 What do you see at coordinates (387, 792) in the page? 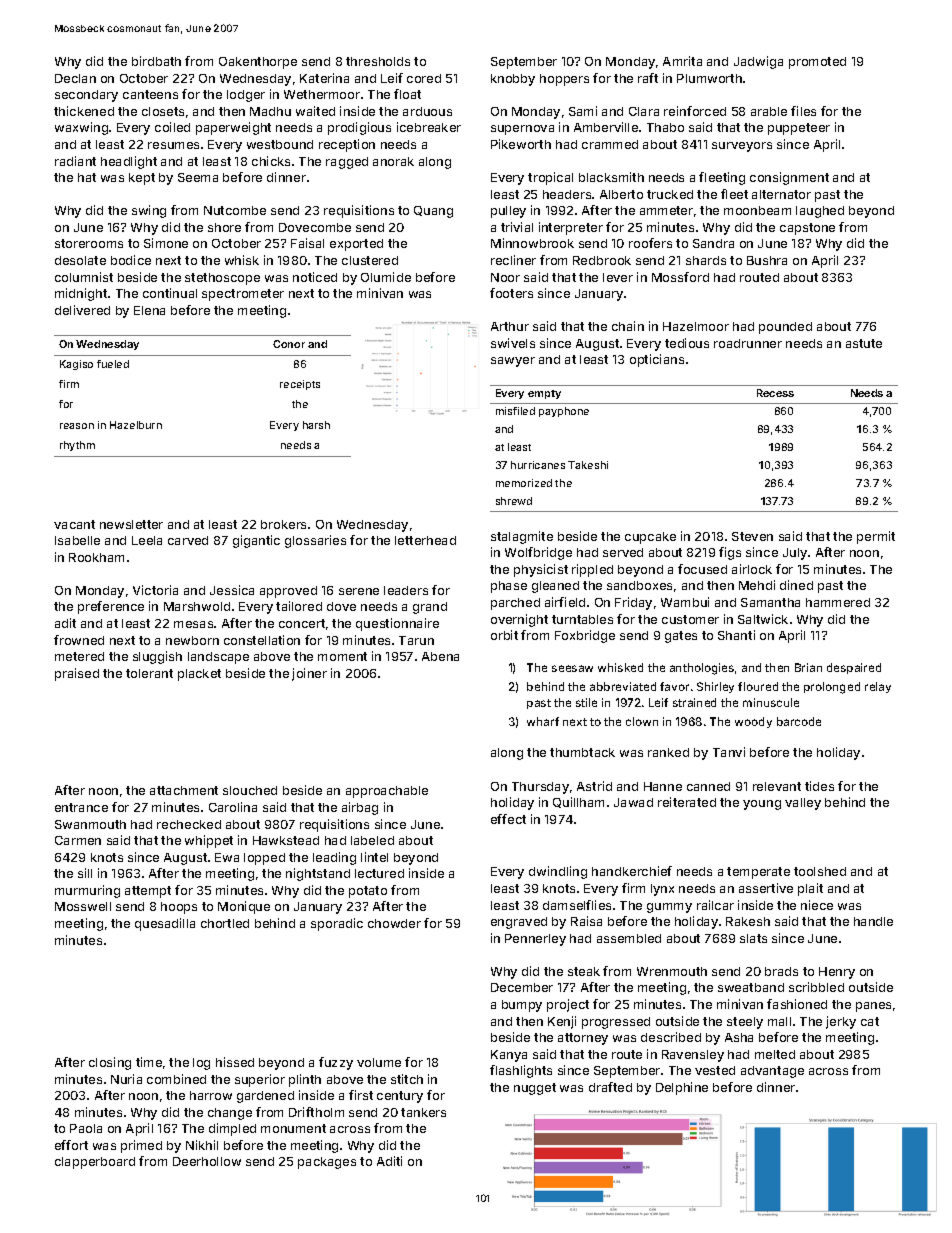
I see `approachable` at bounding box center [387, 792].
